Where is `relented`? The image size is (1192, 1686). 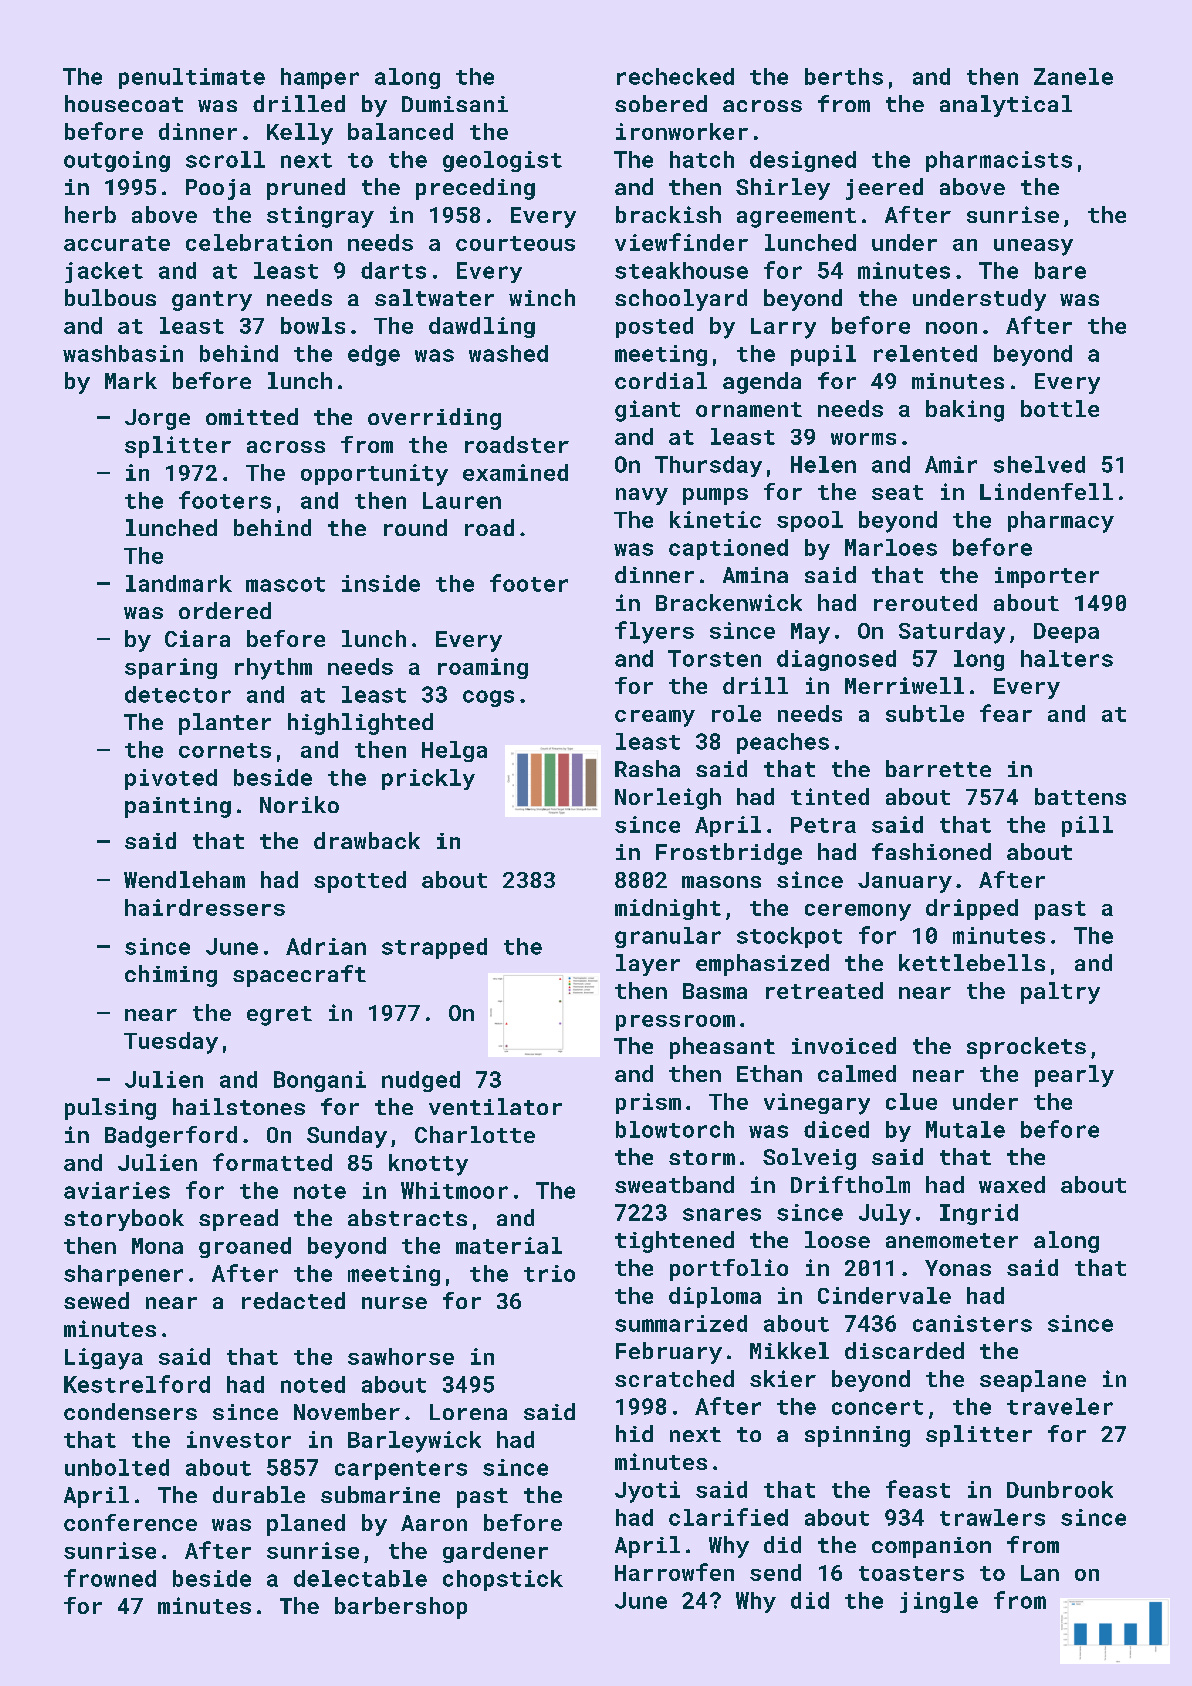 relented is located at coordinates (925, 353).
